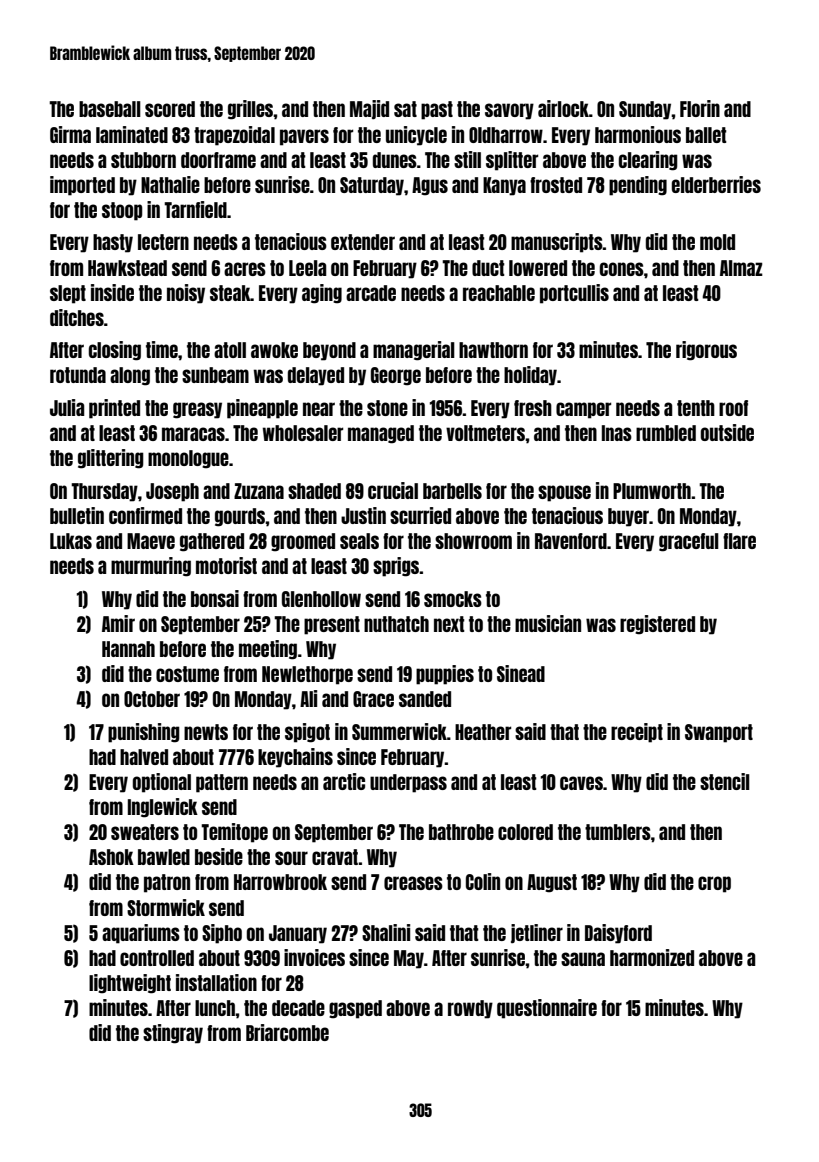 The width and height of the document is (819, 1162). Describe the element at coordinates (437, 110) in the document. I see `past` at that location.
